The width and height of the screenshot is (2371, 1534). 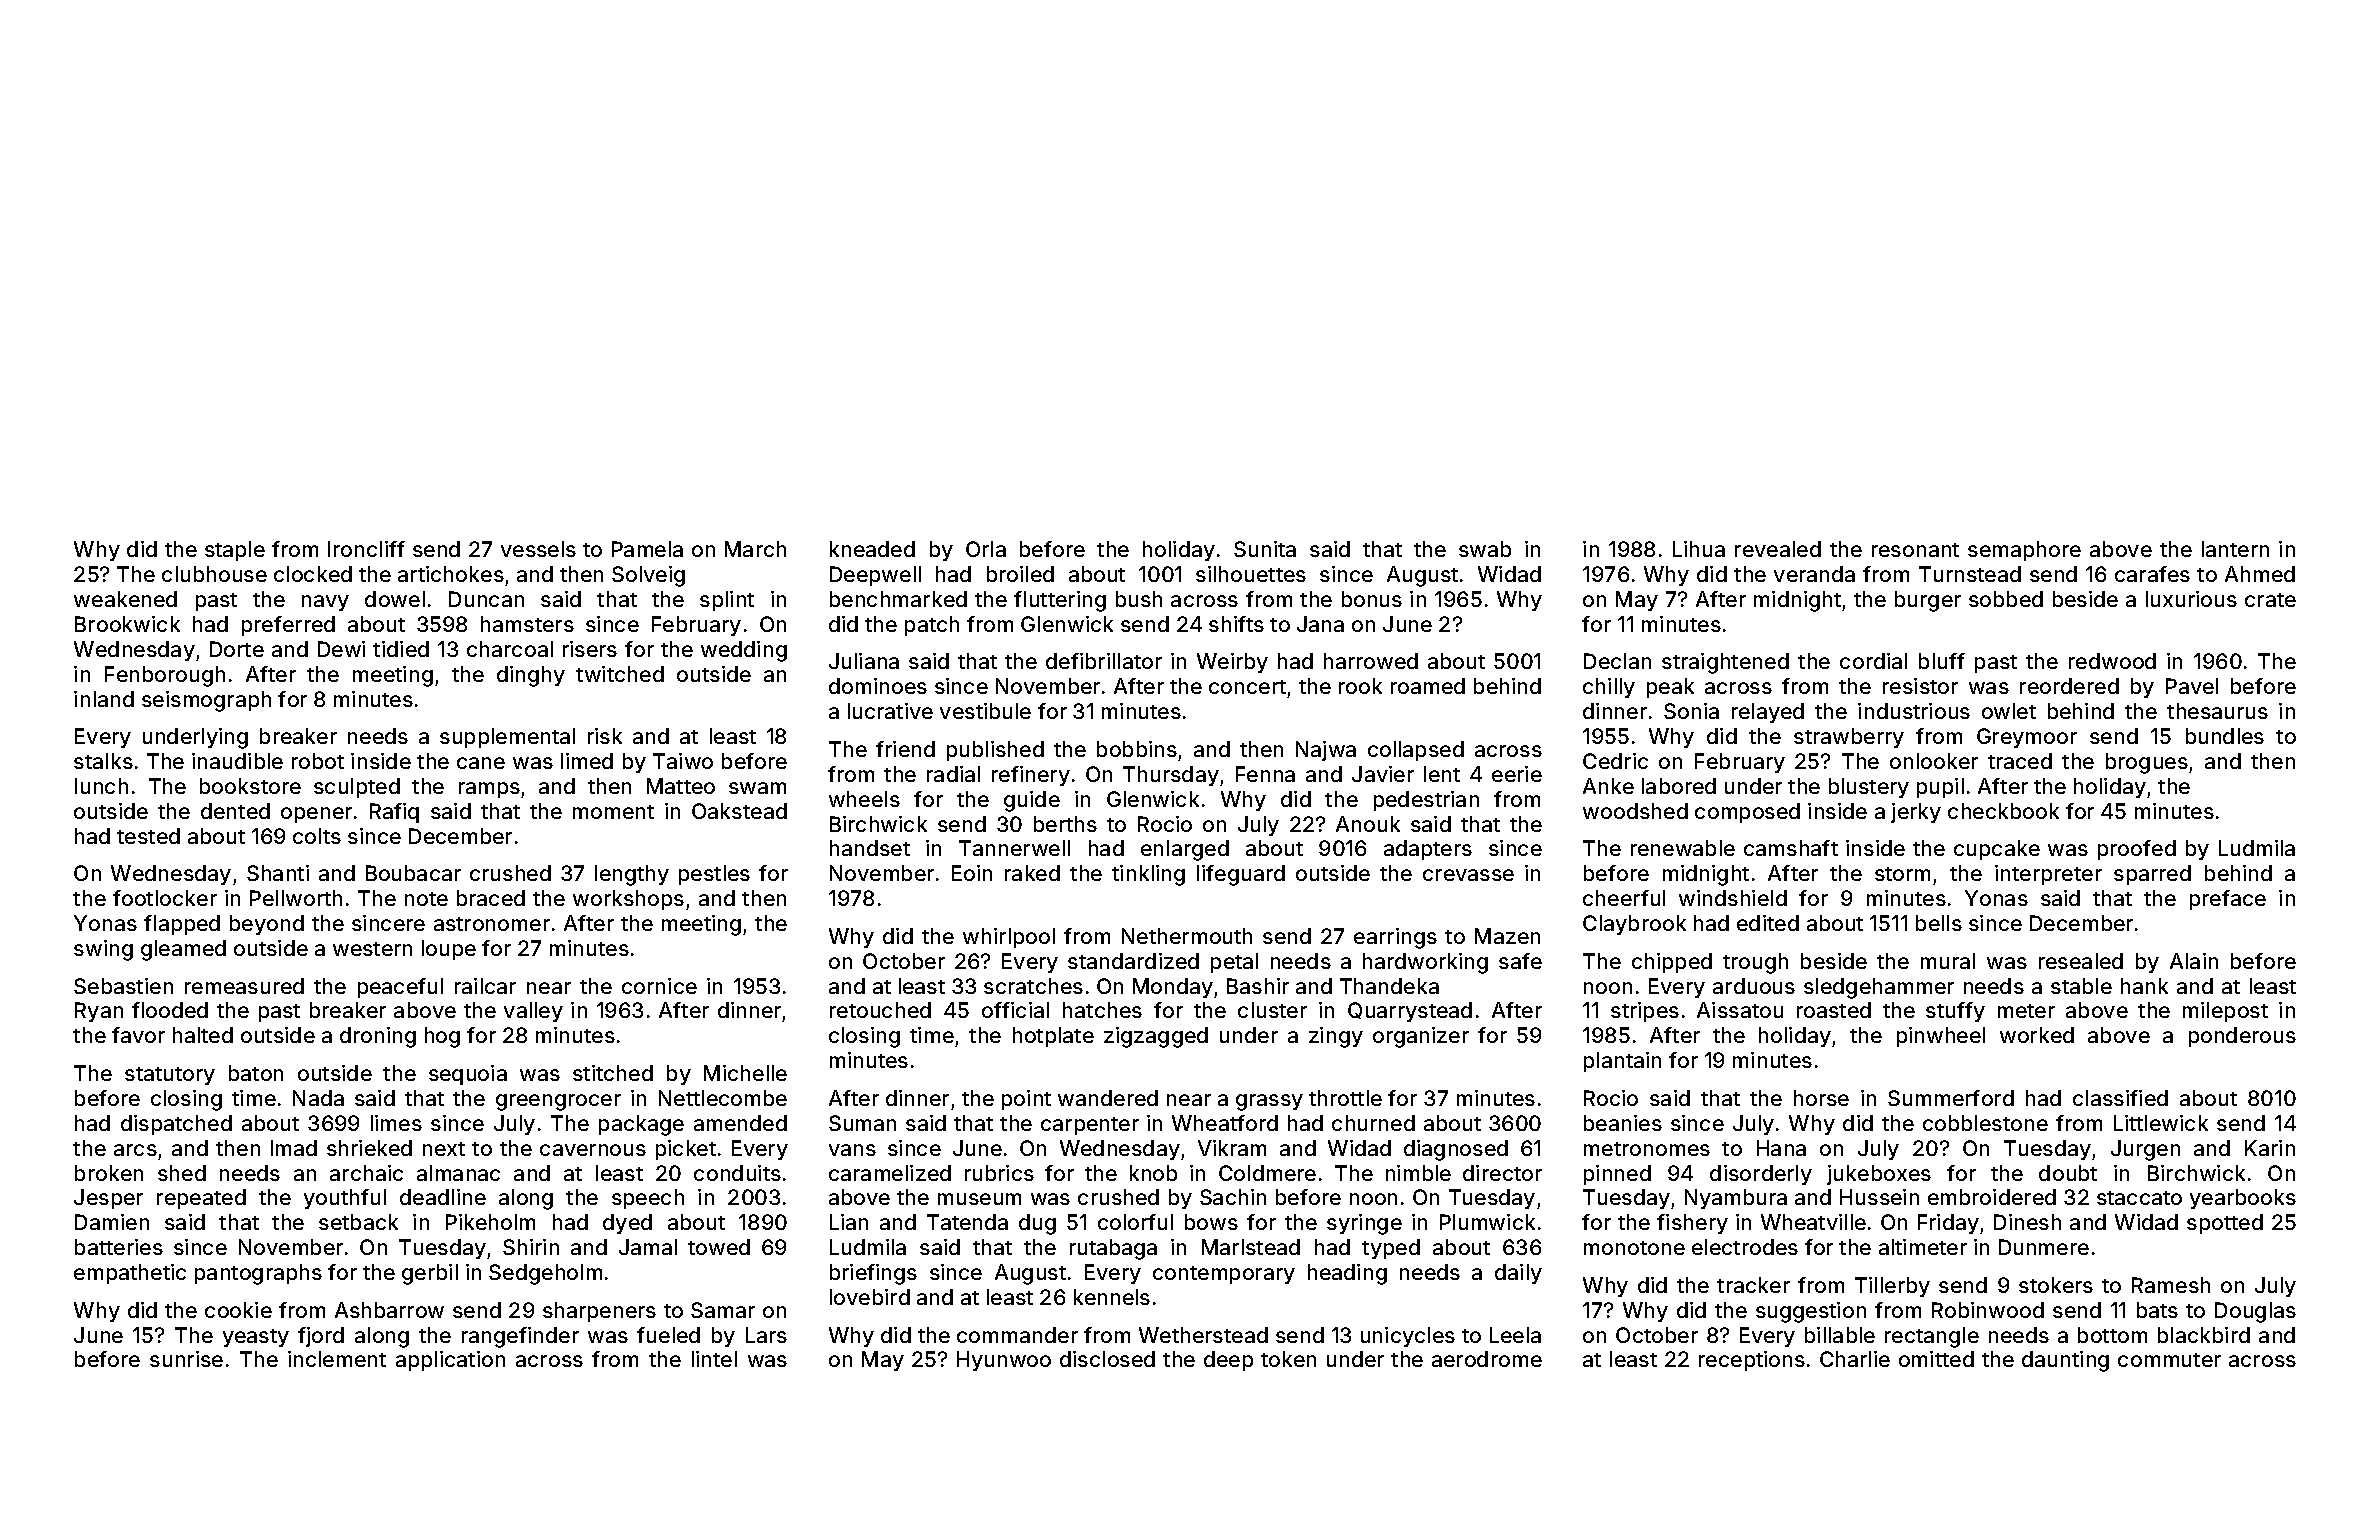 I want to click on lunch, so click(x=101, y=786).
